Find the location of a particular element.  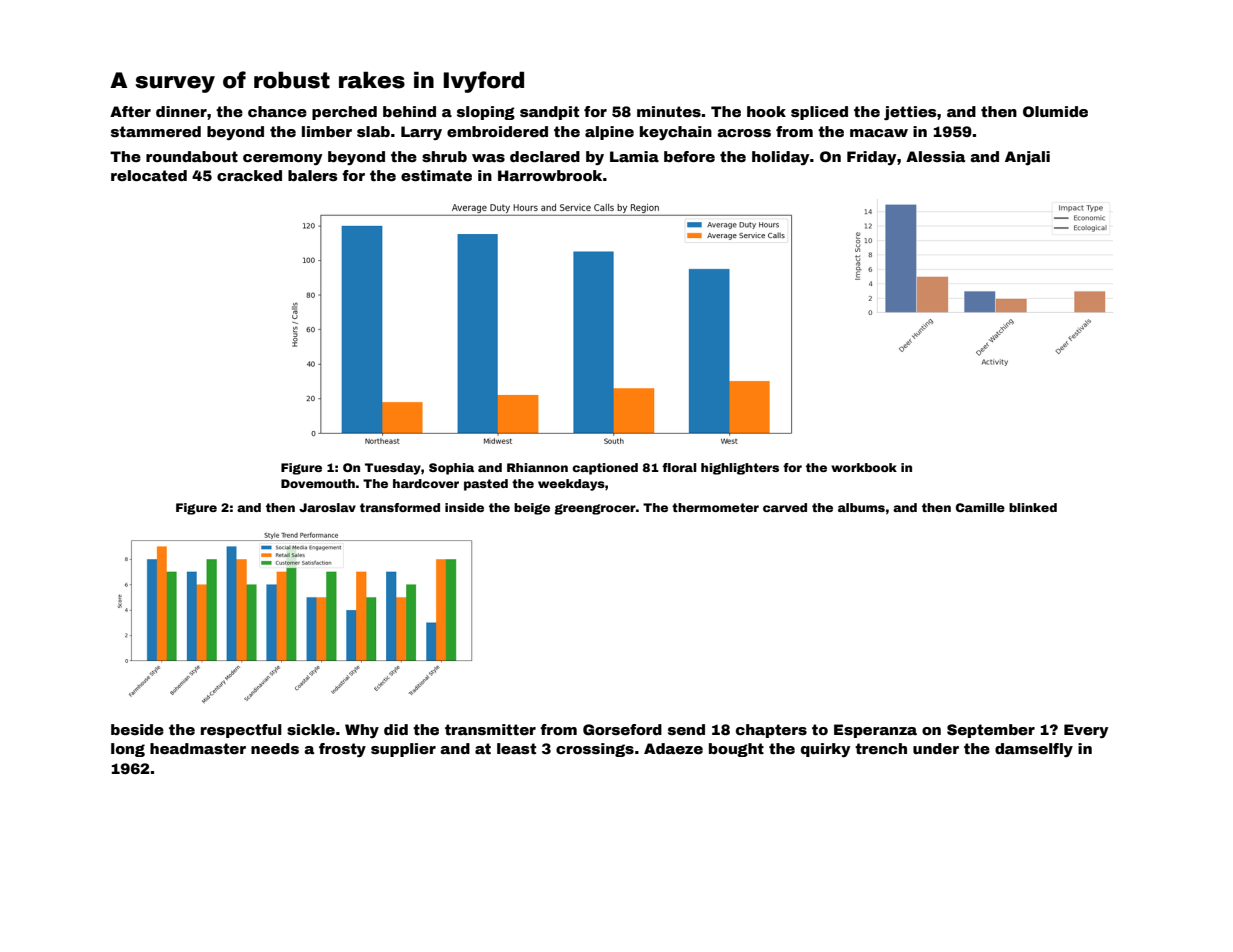

albums is located at coordinates (861, 507).
